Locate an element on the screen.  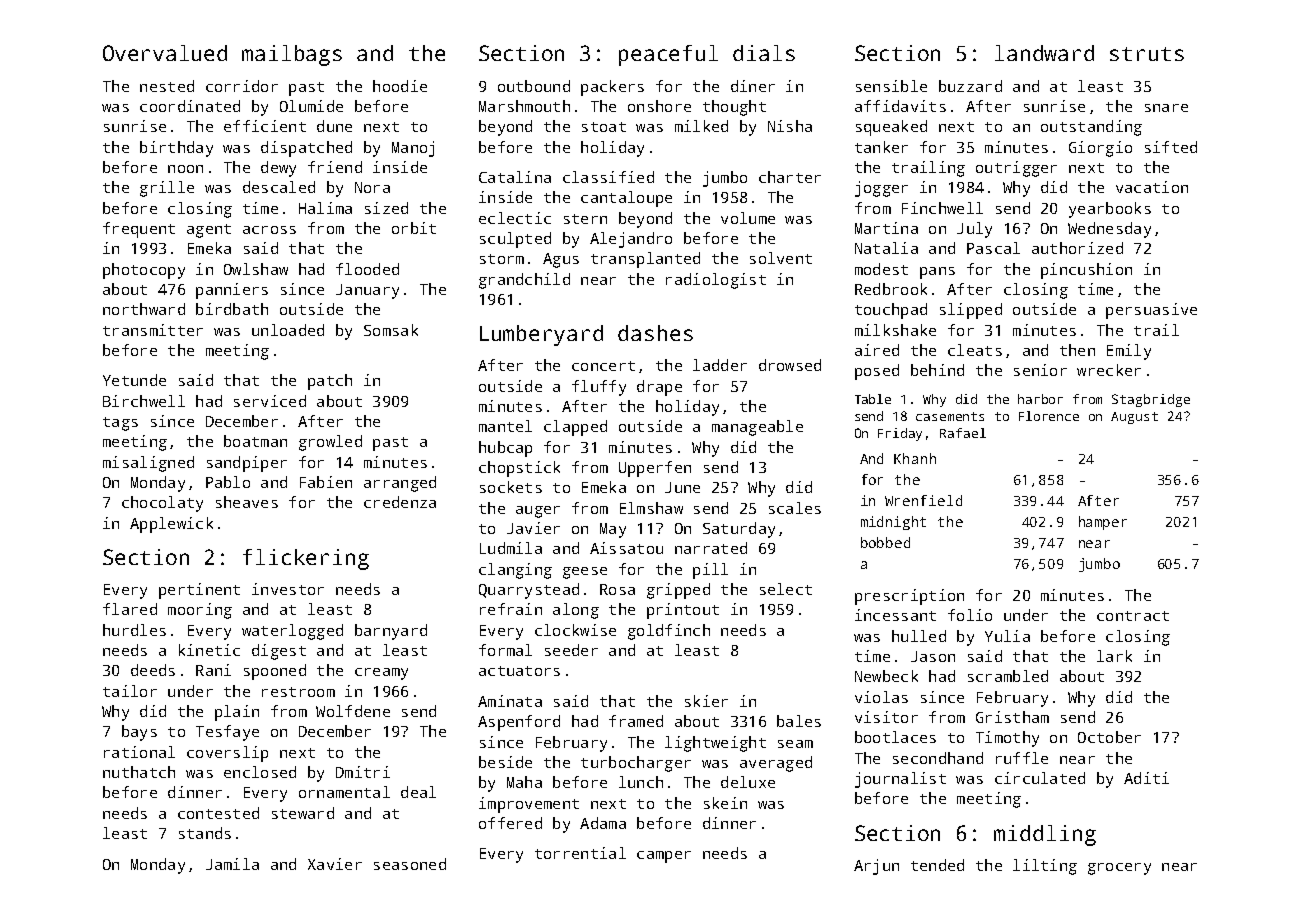
solvent is located at coordinates (781, 258).
